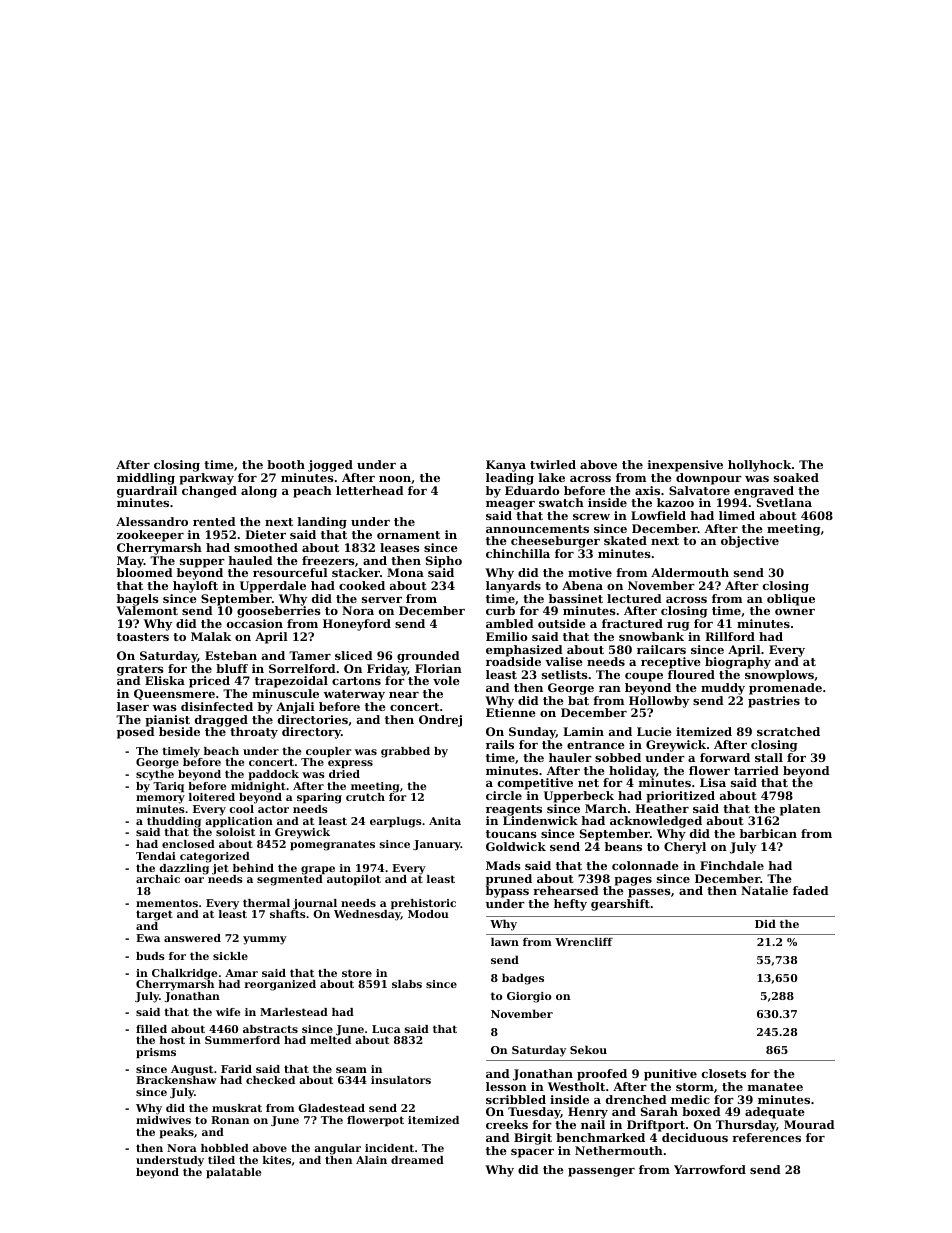  I want to click on Alain, so click(371, 1160).
